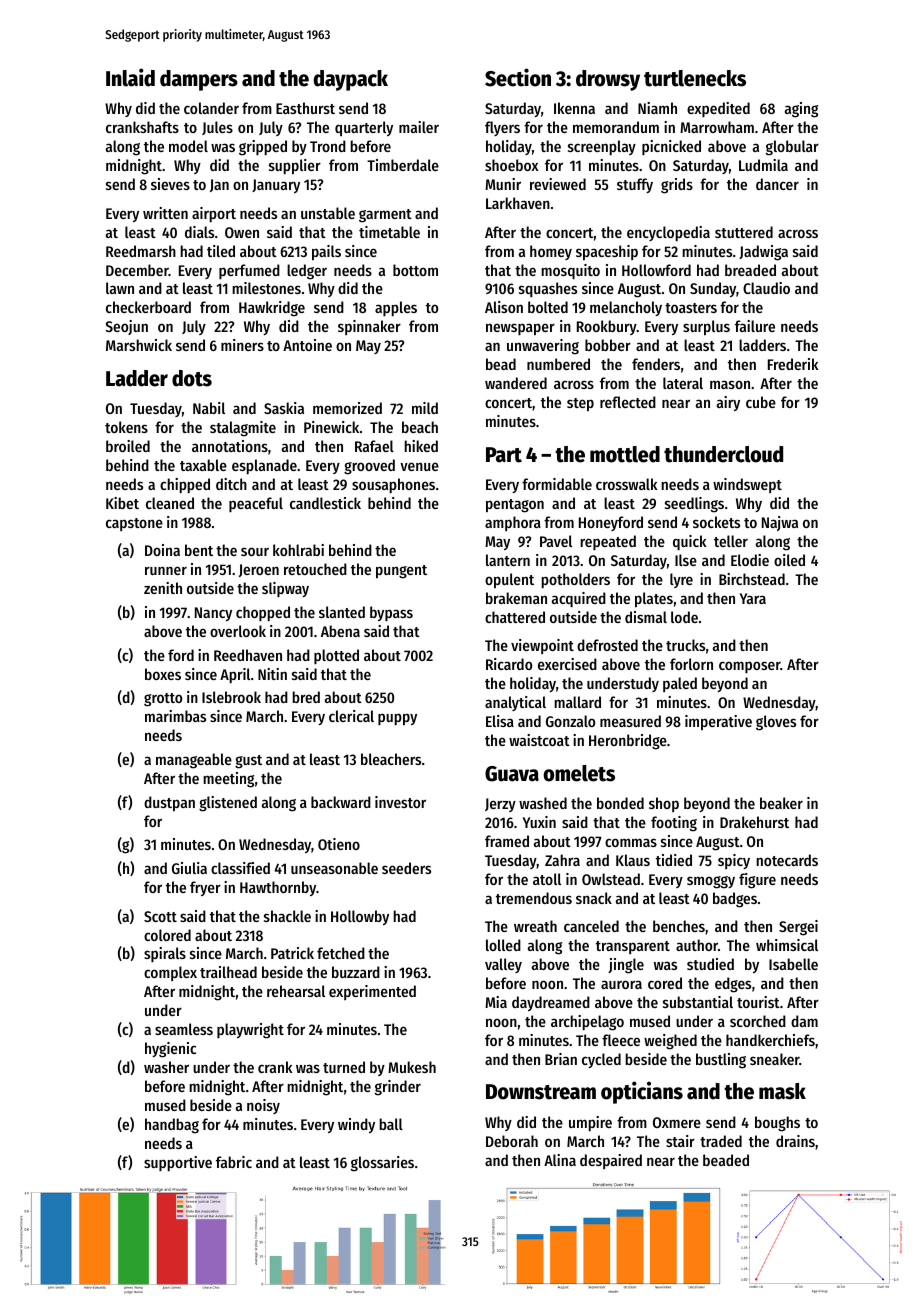  Describe the element at coordinates (175, 716) in the screenshot. I see `marimbas` at that location.
